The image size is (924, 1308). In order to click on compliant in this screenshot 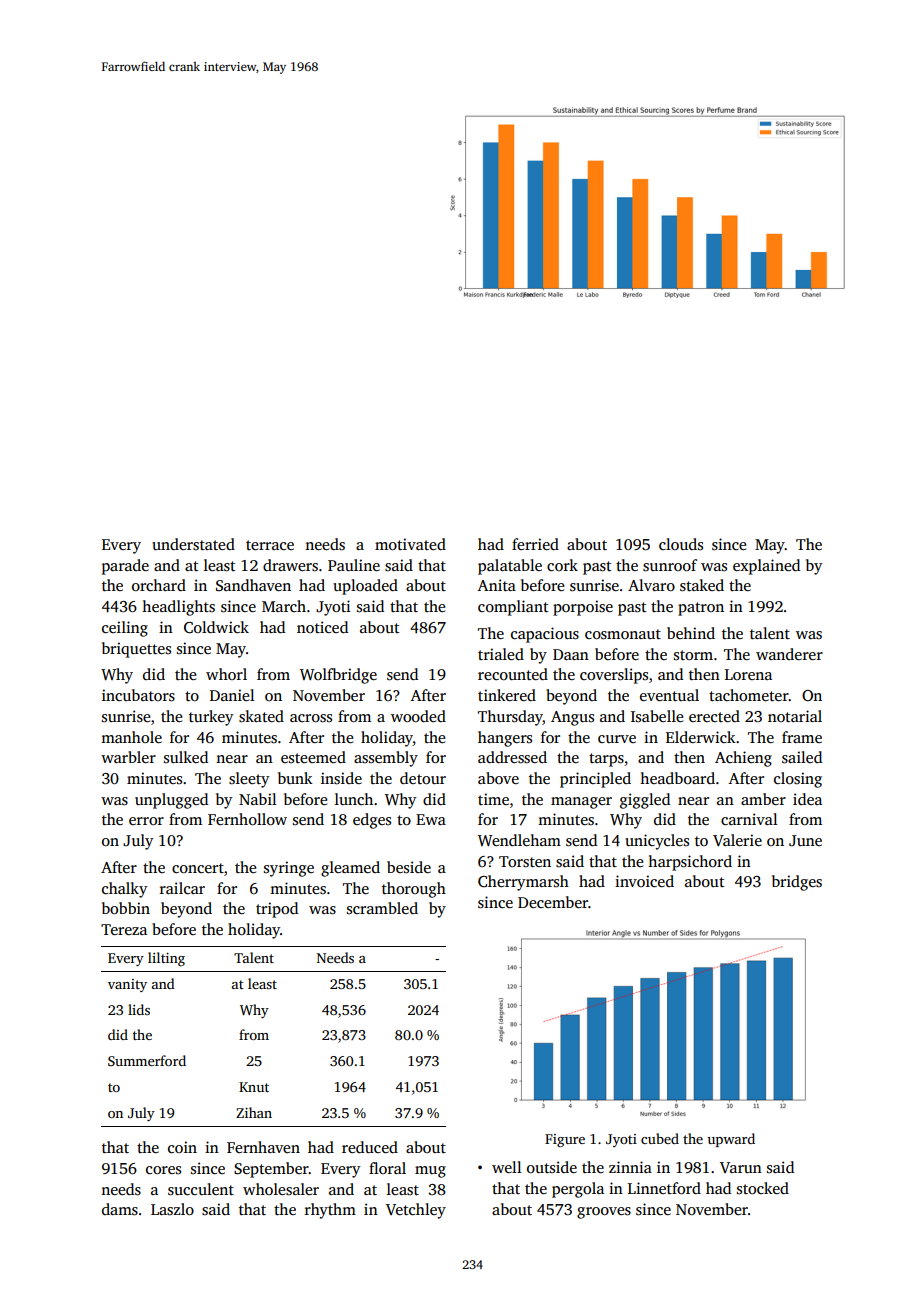, I will do `click(513, 608)`.
